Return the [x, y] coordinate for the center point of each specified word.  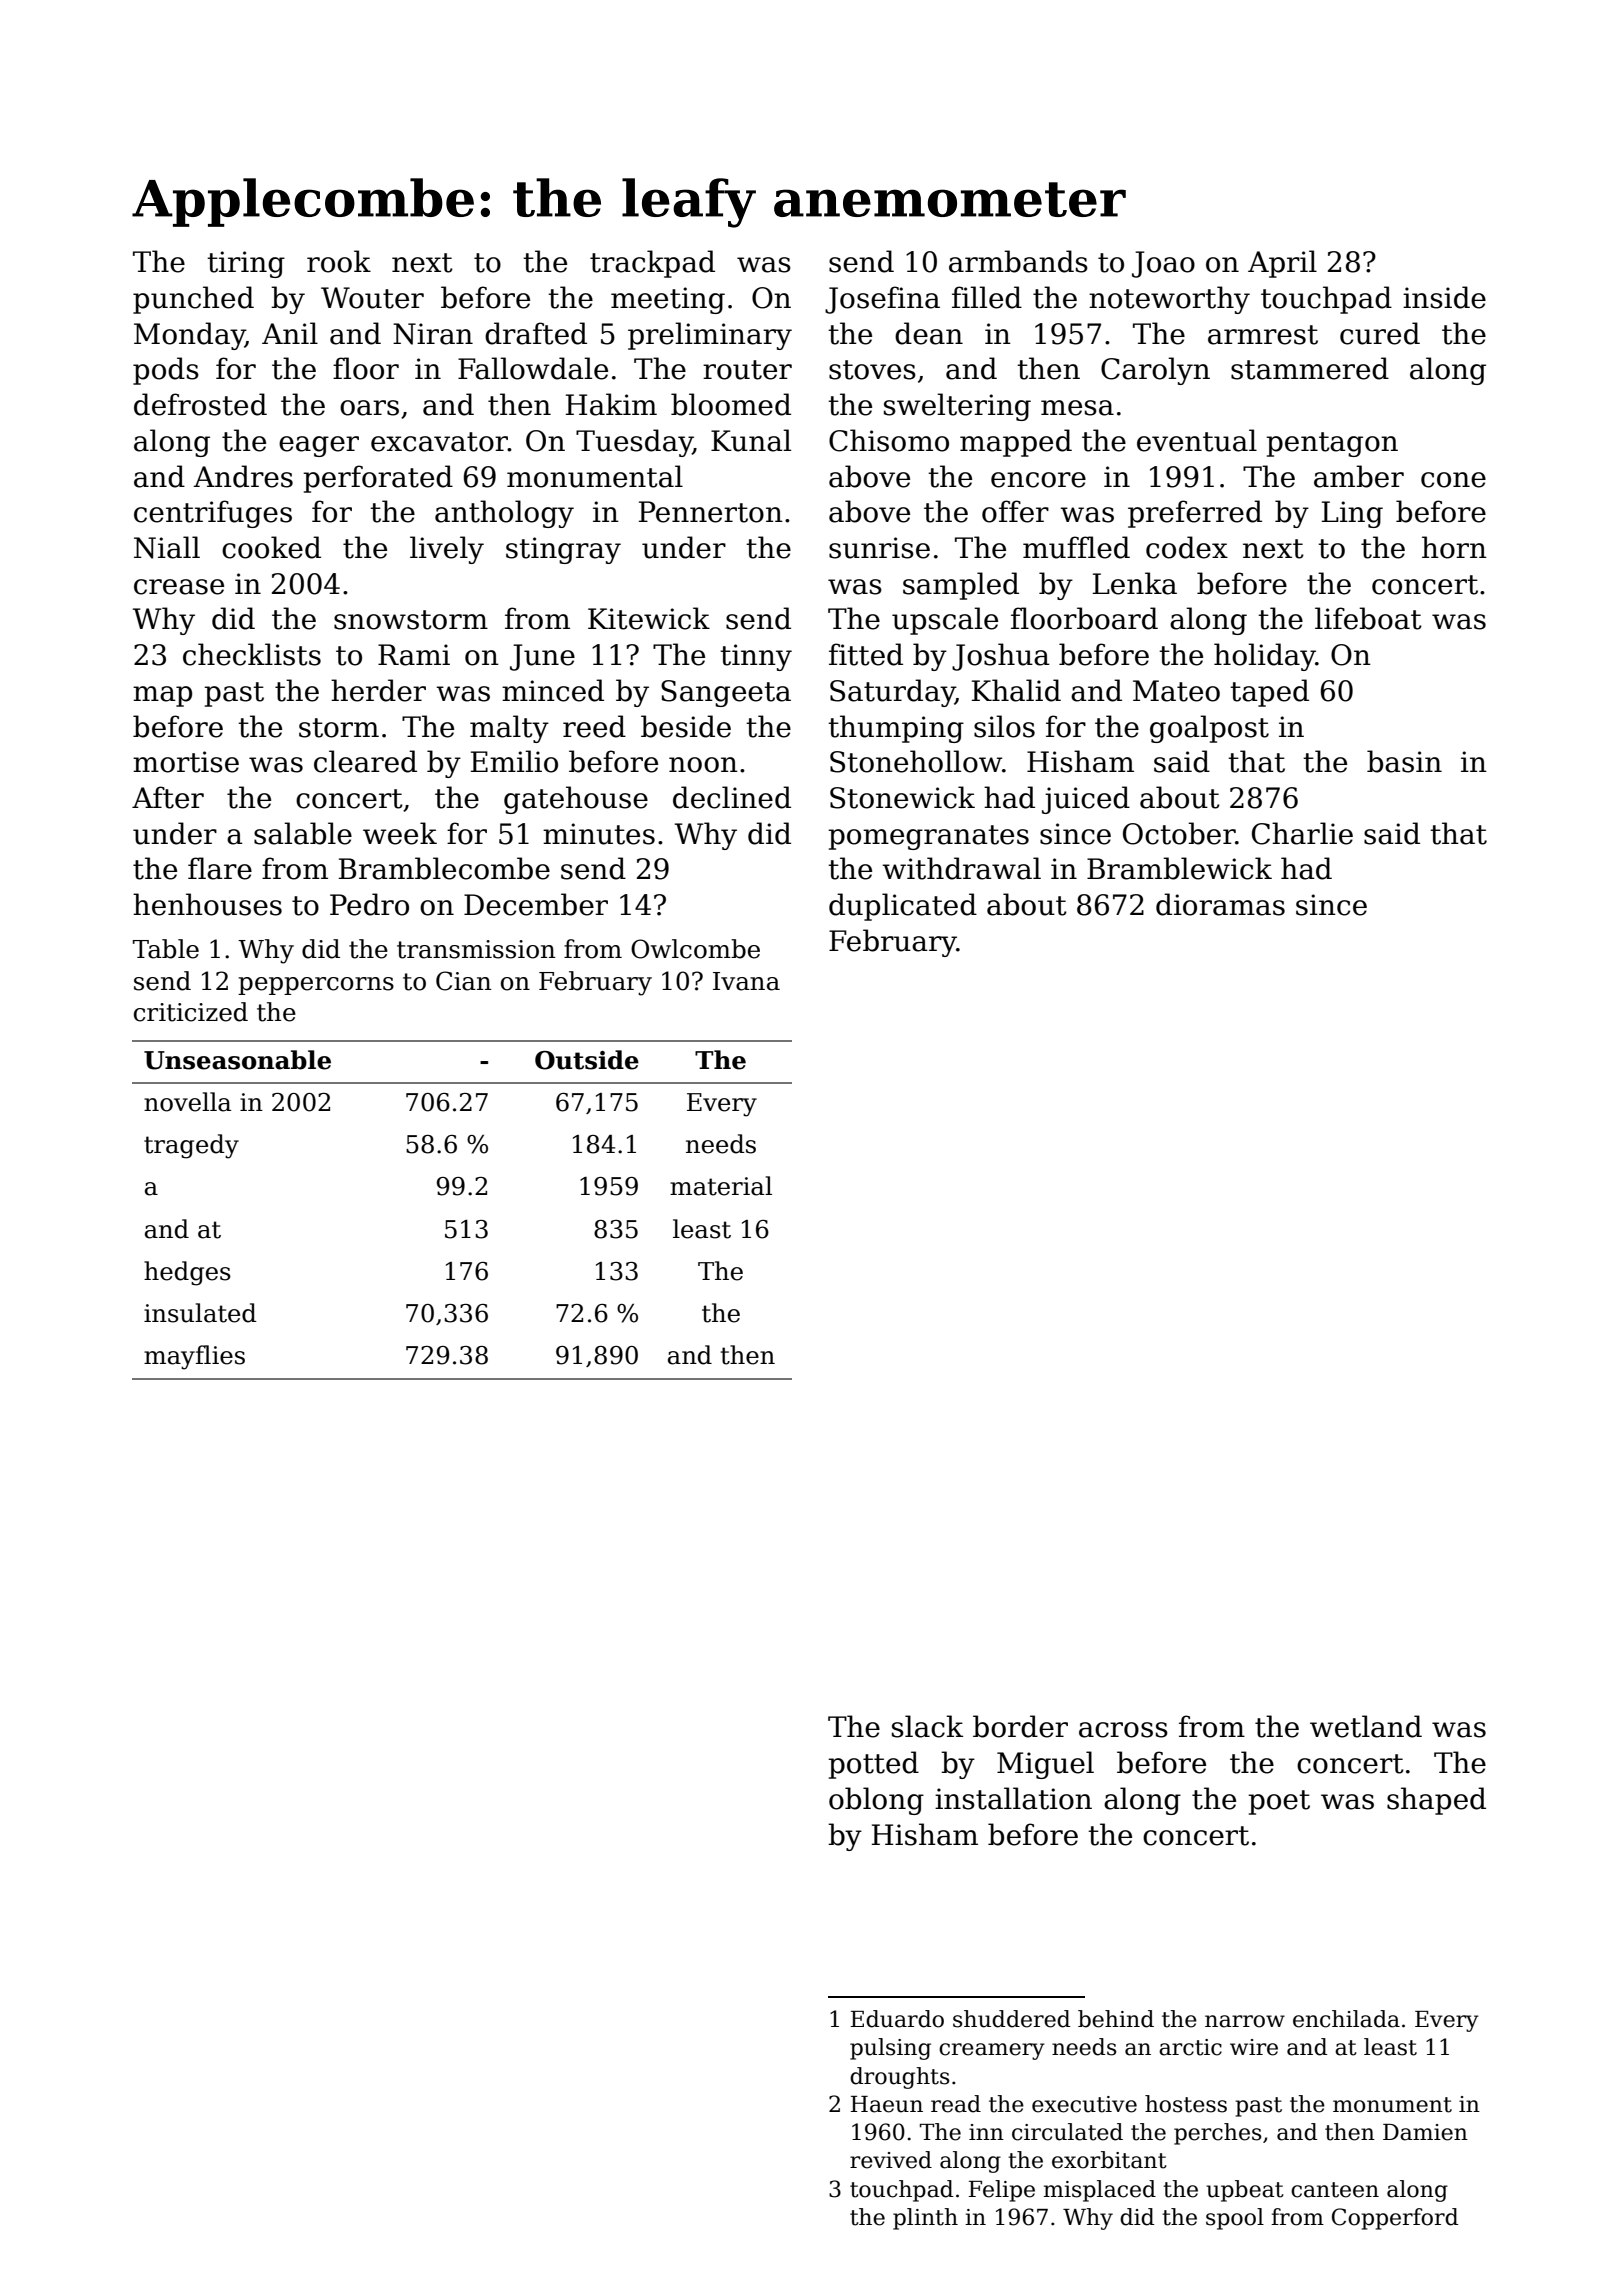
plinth [925, 2219]
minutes [599, 834]
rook [339, 261]
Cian [463, 981]
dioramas [1220, 904]
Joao [1163, 264]
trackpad [652, 264]
